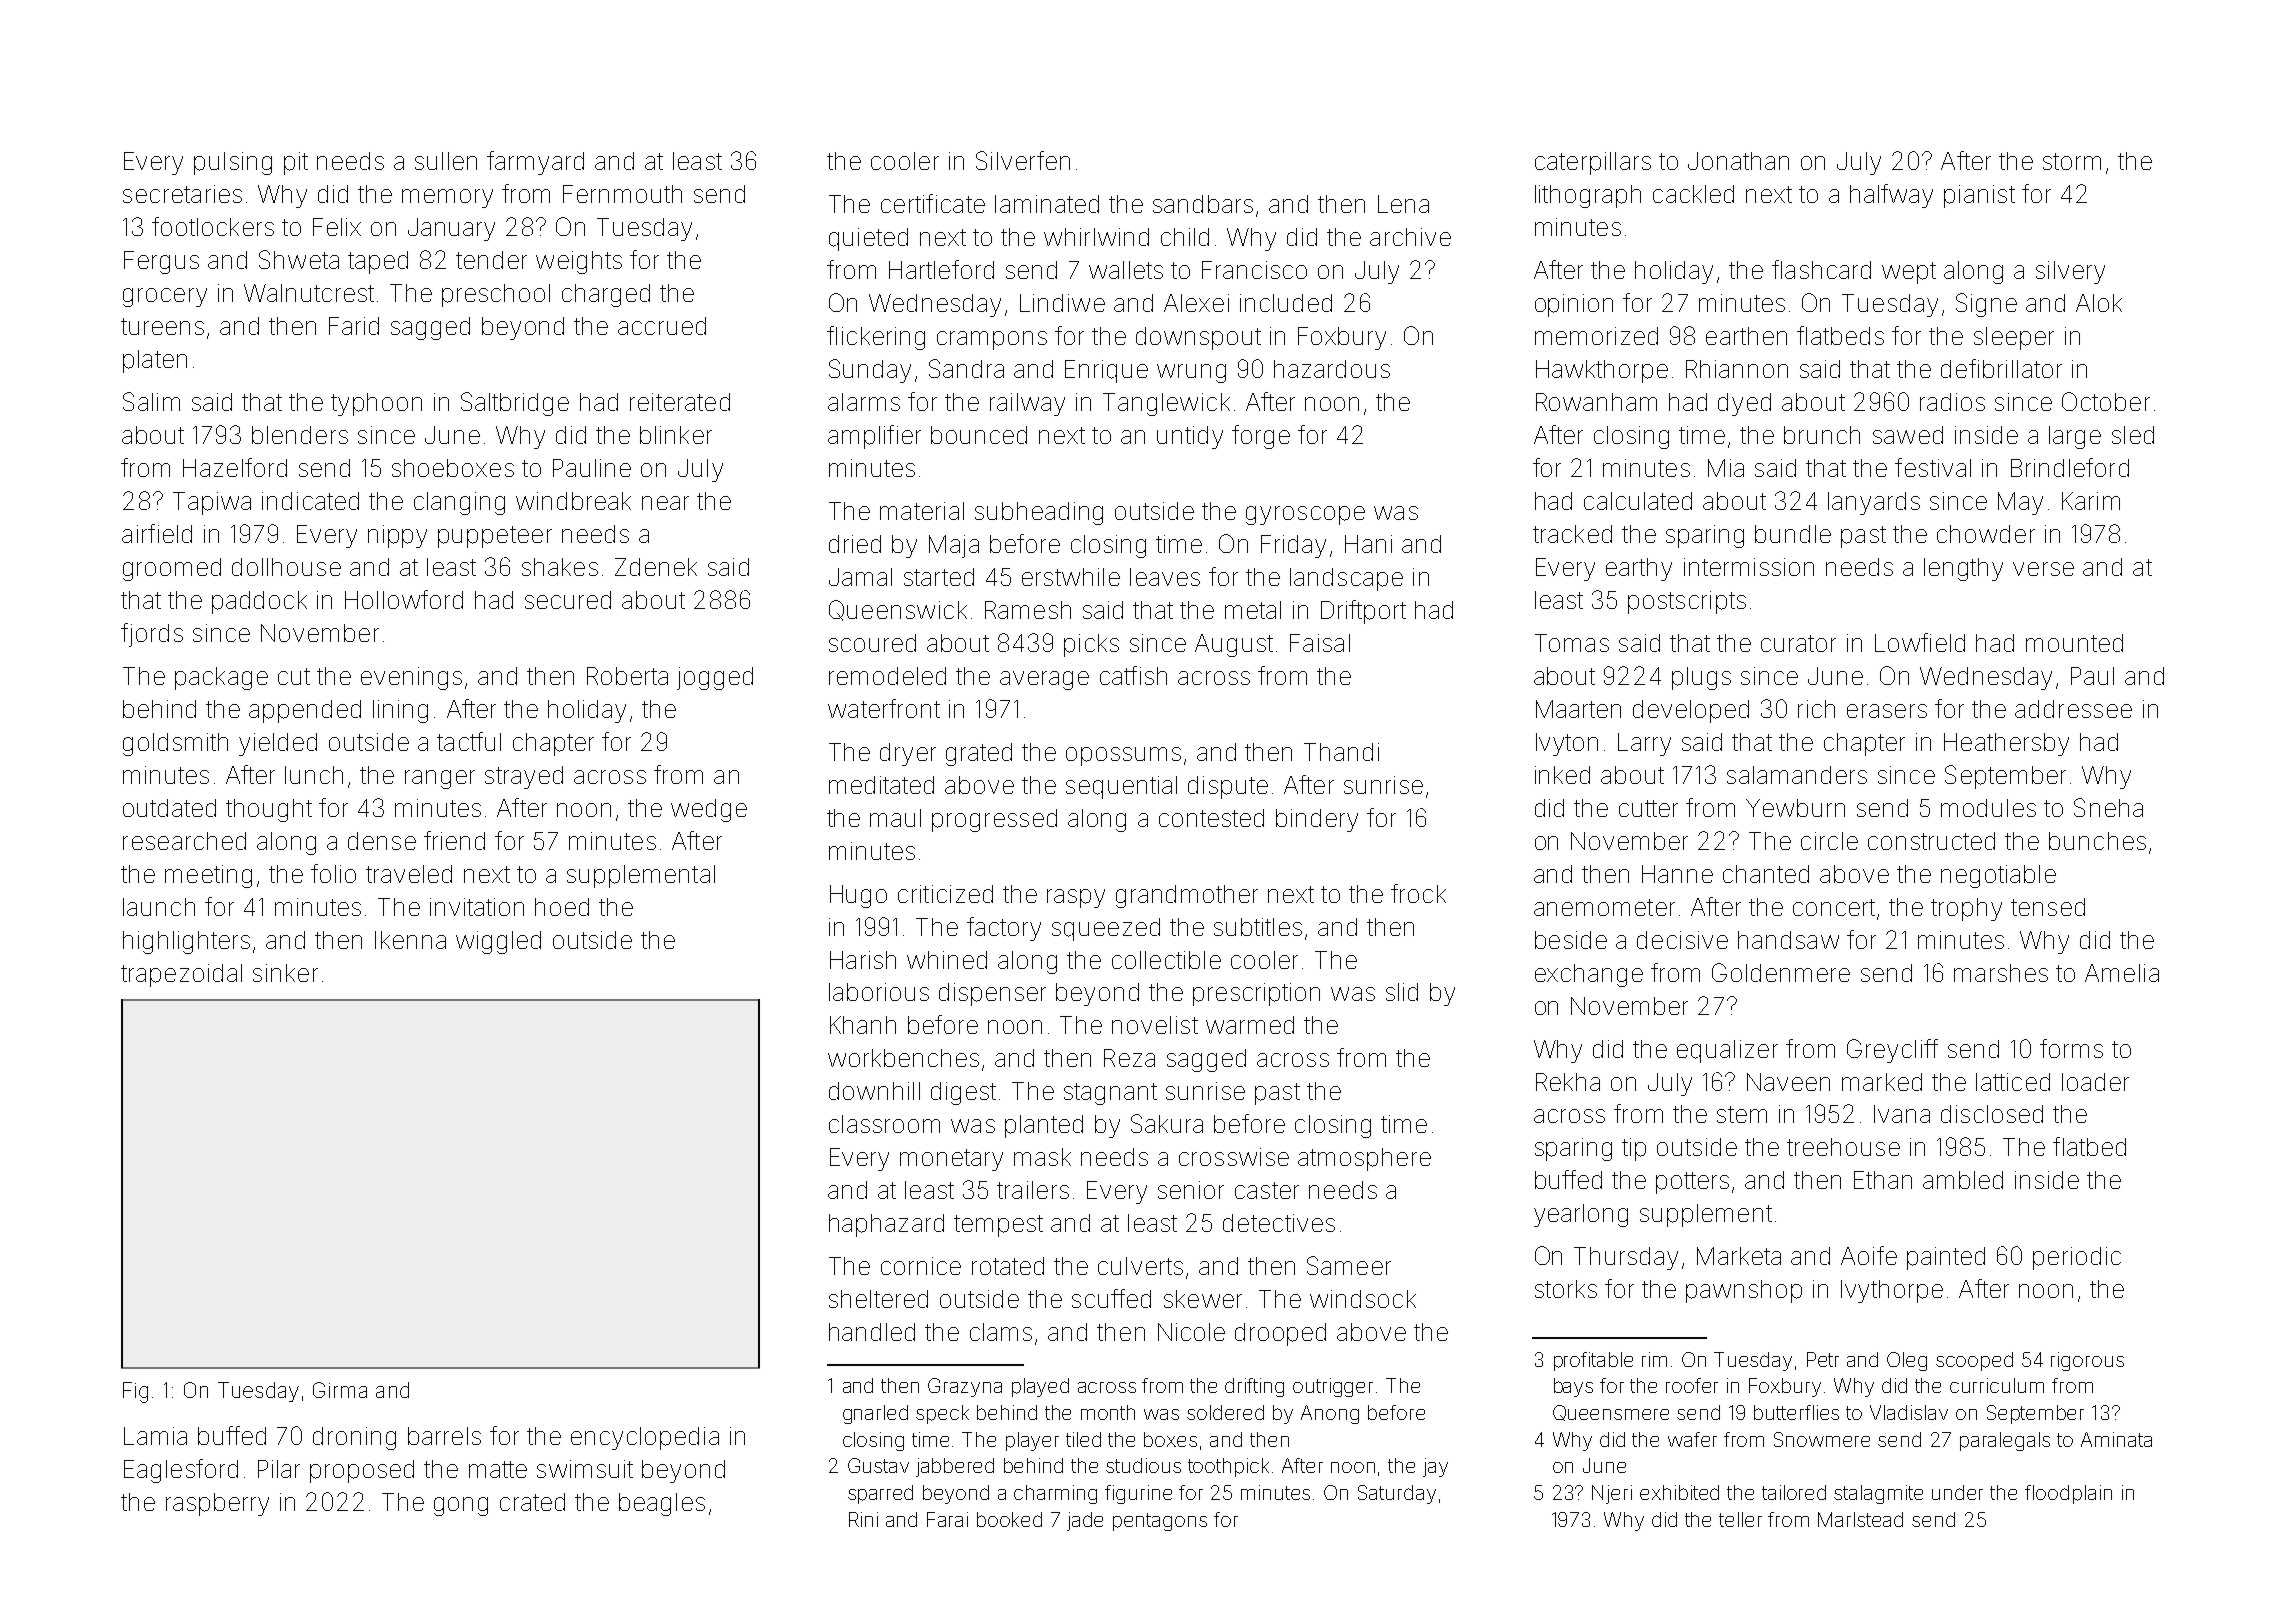 The width and height of the screenshot is (2292, 1620). What do you see at coordinates (864, 402) in the screenshot?
I see `alarms` at bounding box center [864, 402].
